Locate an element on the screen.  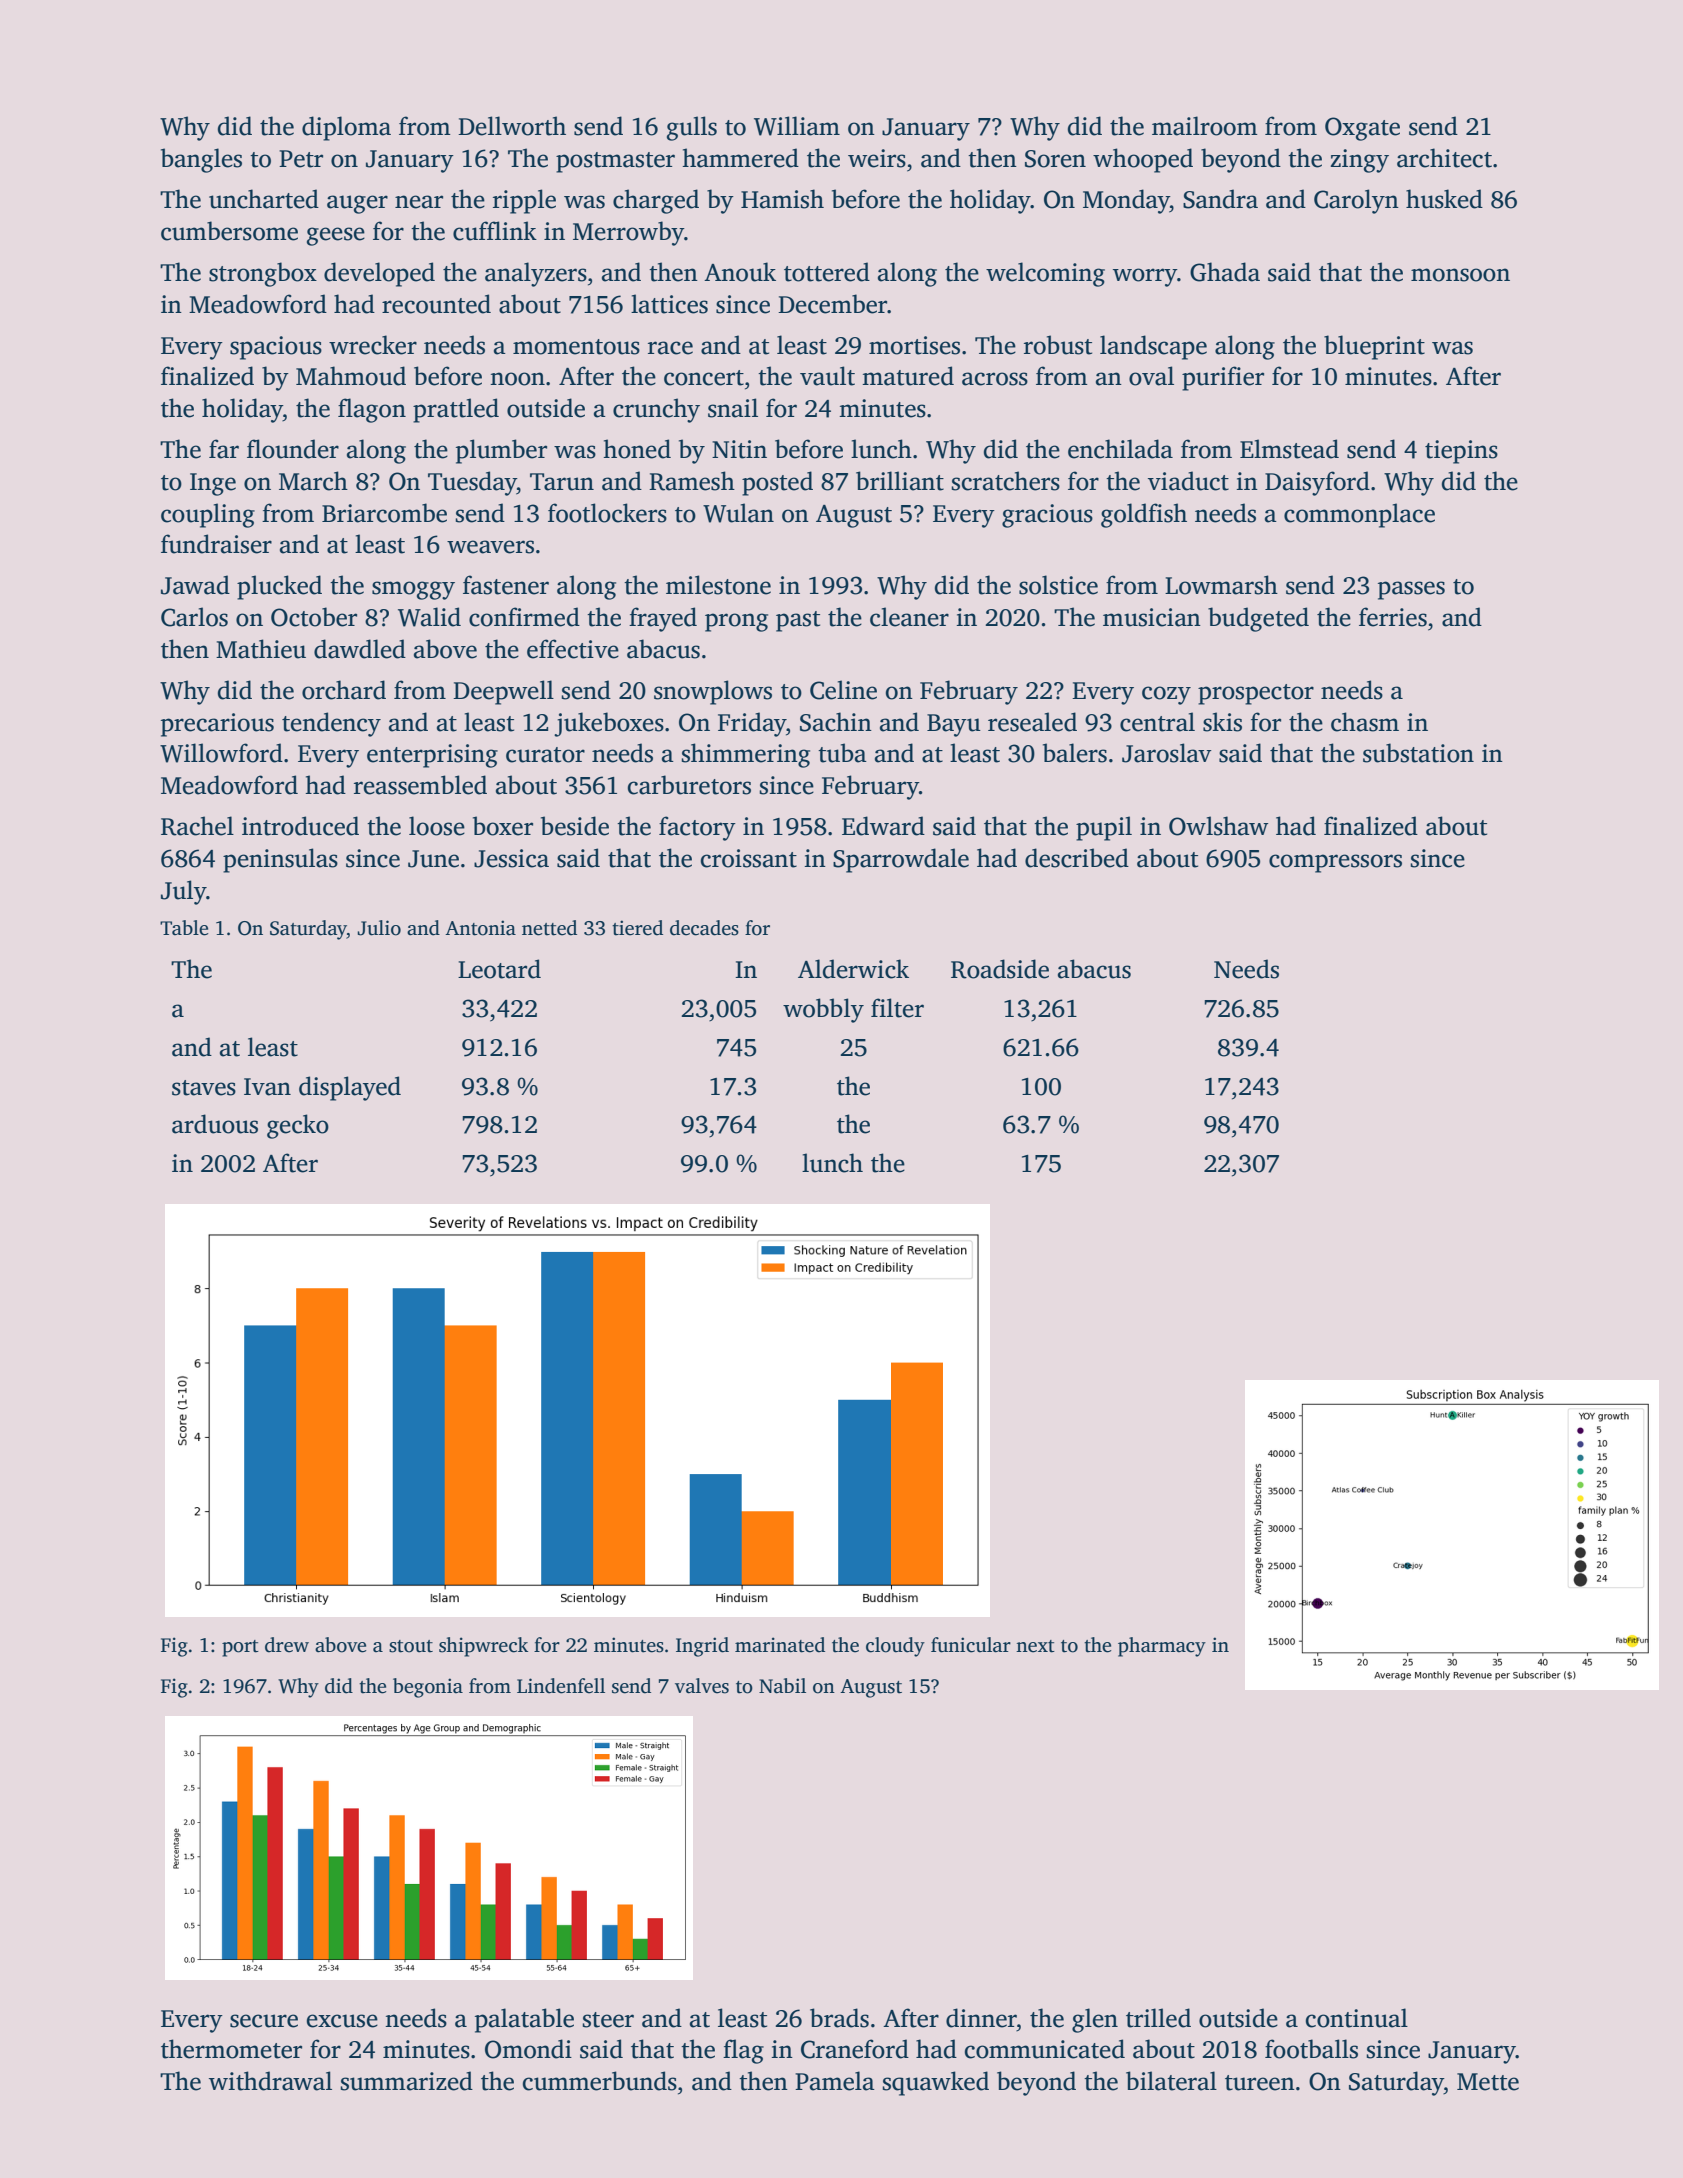
welcoming is located at coordinates (1045, 274).
